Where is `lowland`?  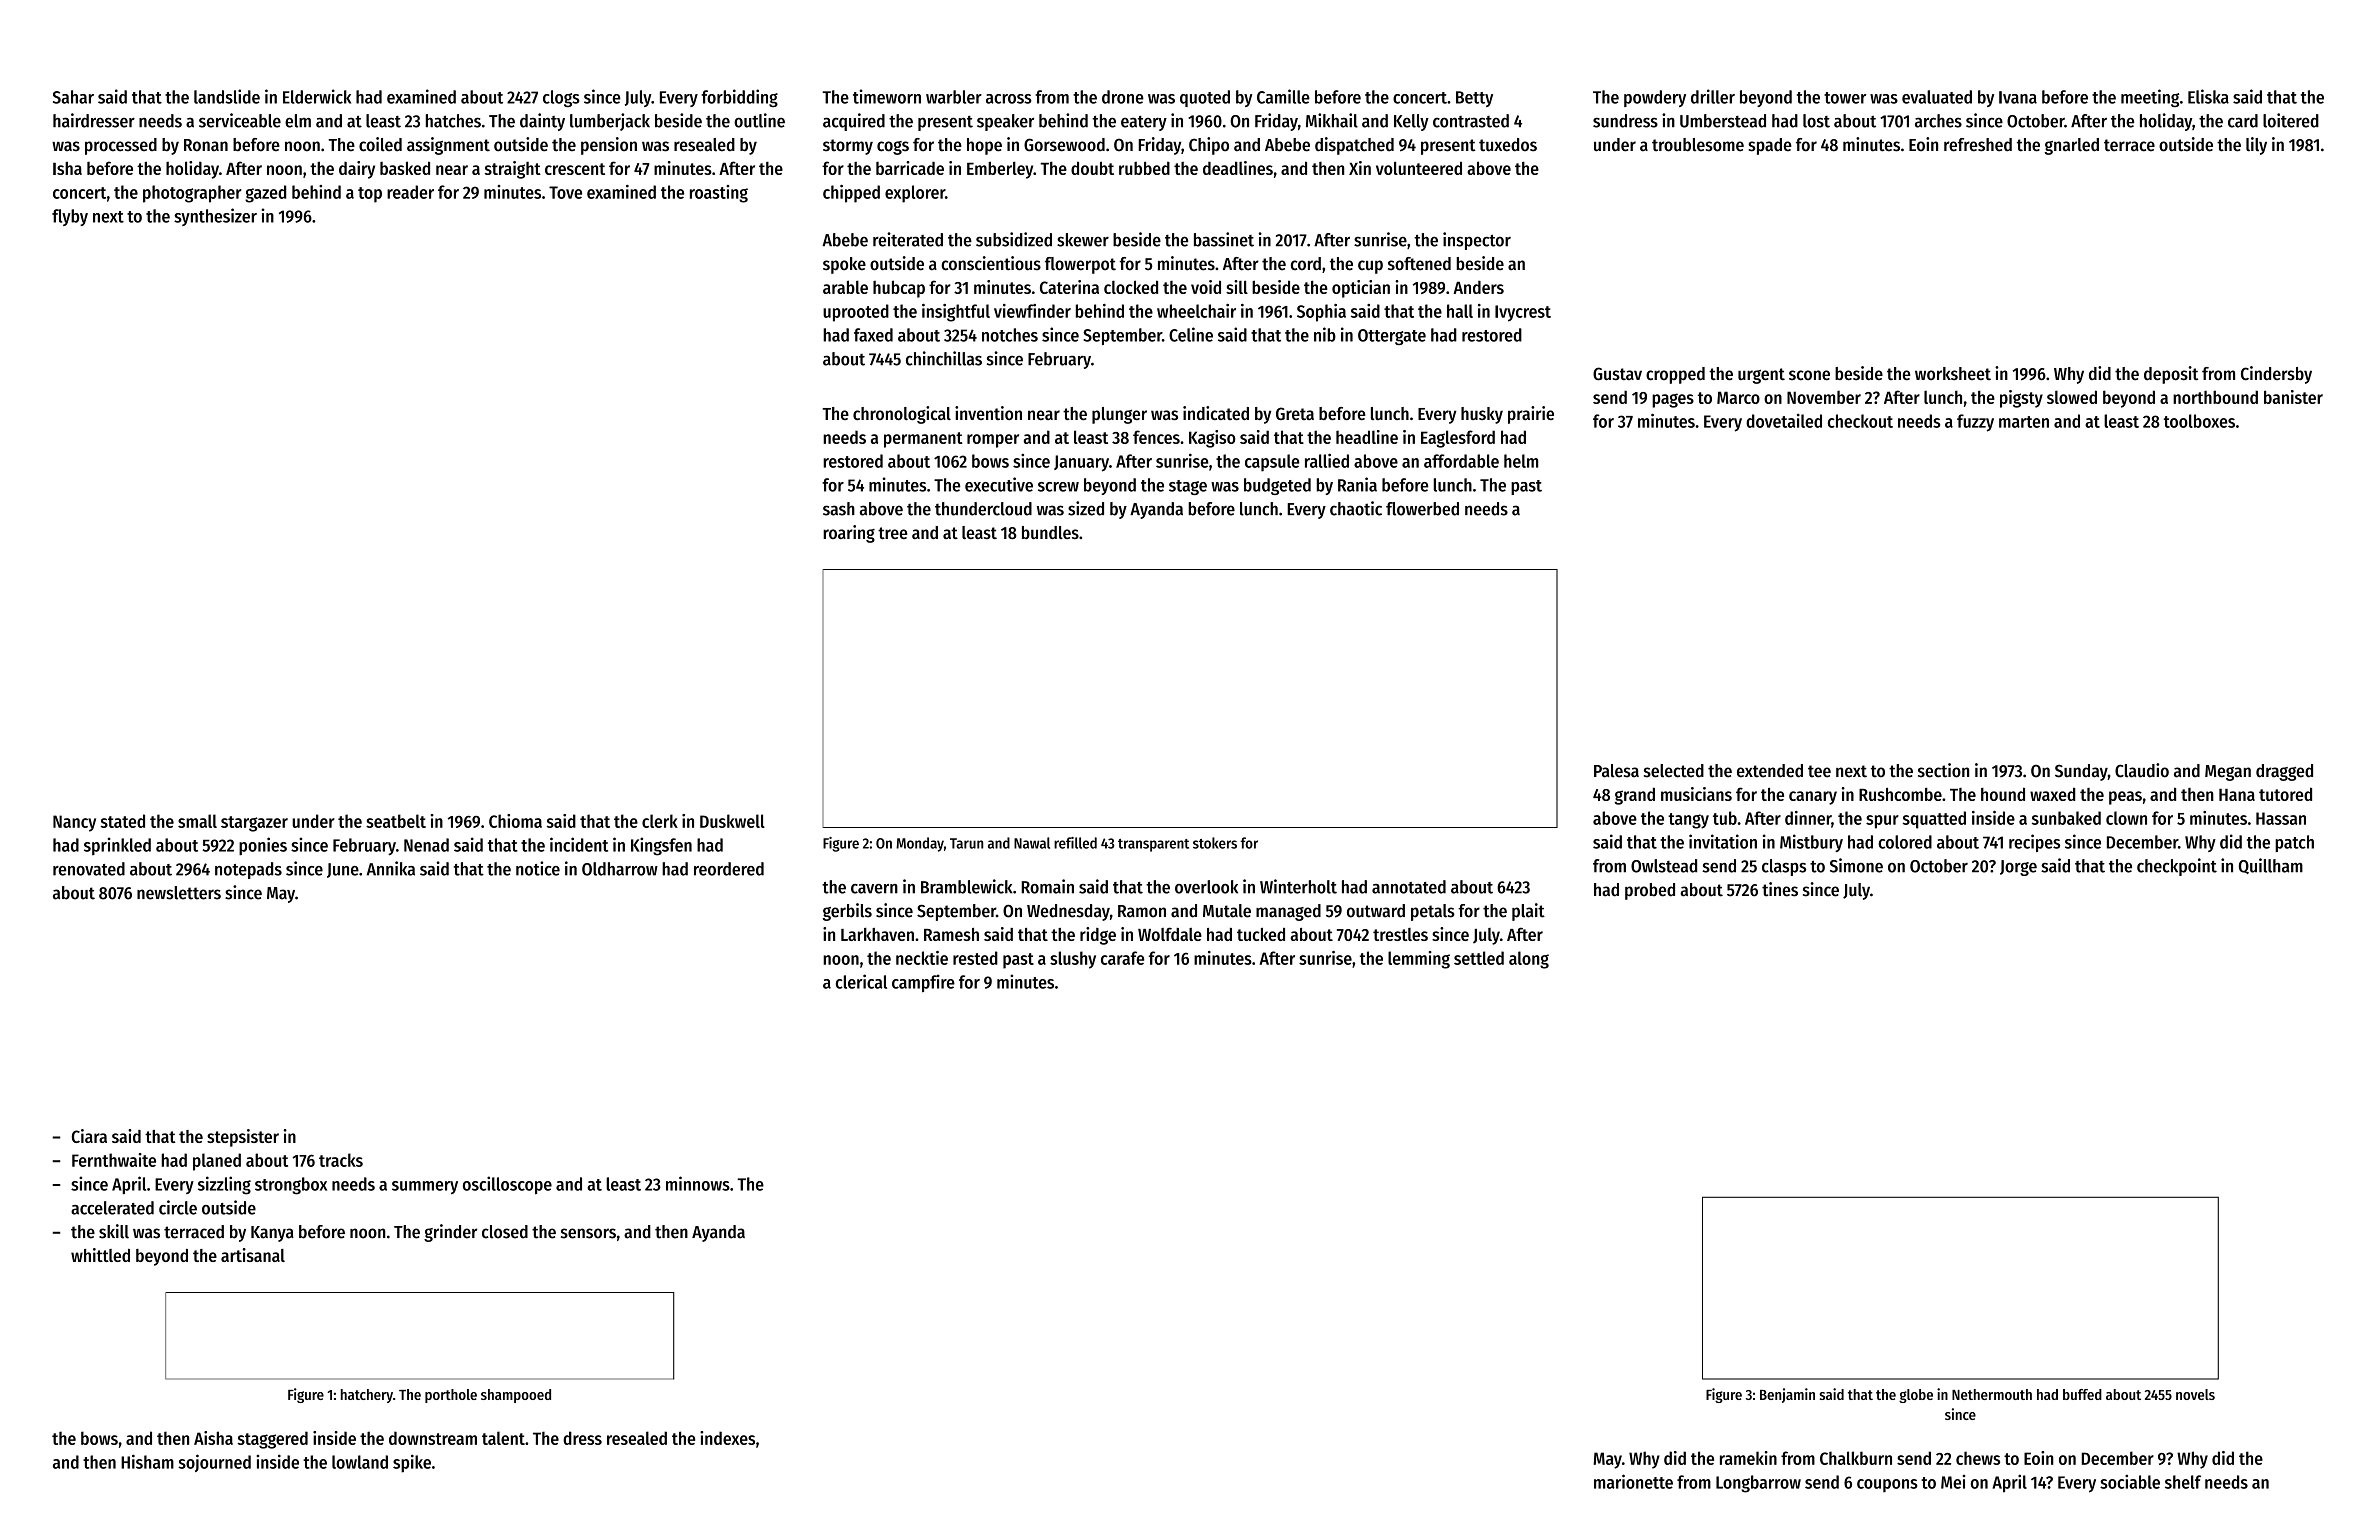 lowland is located at coordinates (360, 1462).
